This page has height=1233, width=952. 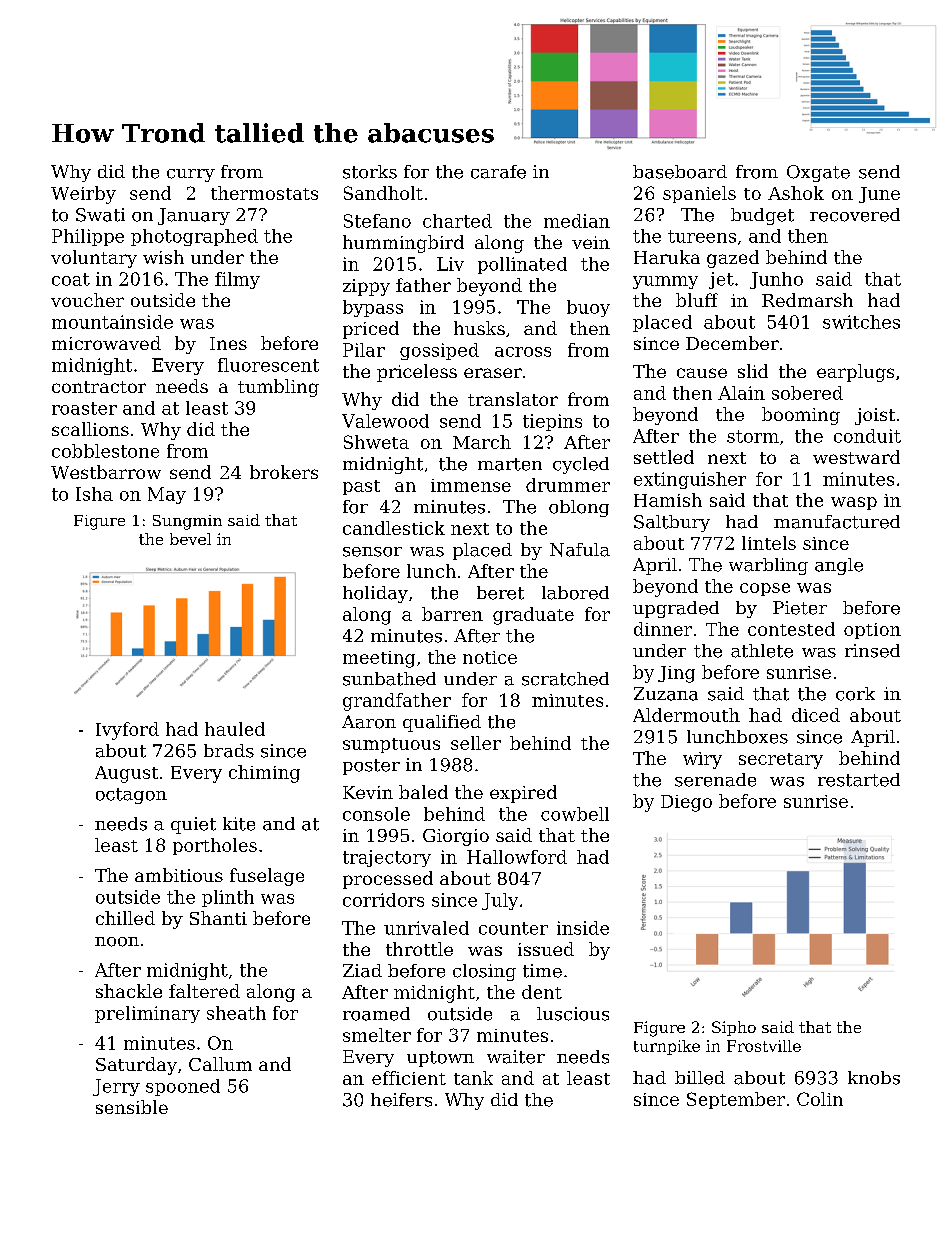 I want to click on bevel, so click(x=190, y=539).
